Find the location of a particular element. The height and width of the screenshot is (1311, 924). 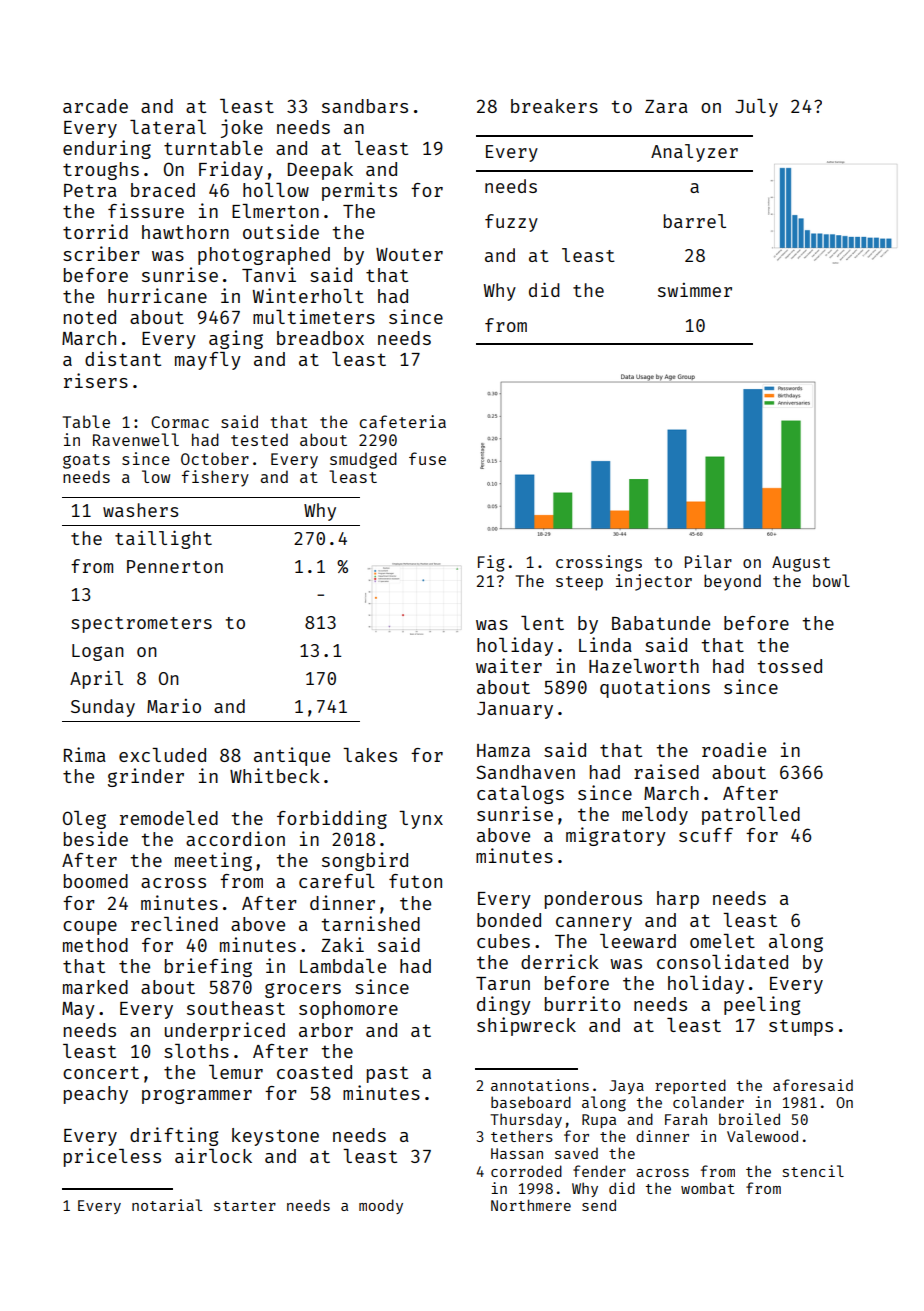

breakers is located at coordinates (554, 106).
